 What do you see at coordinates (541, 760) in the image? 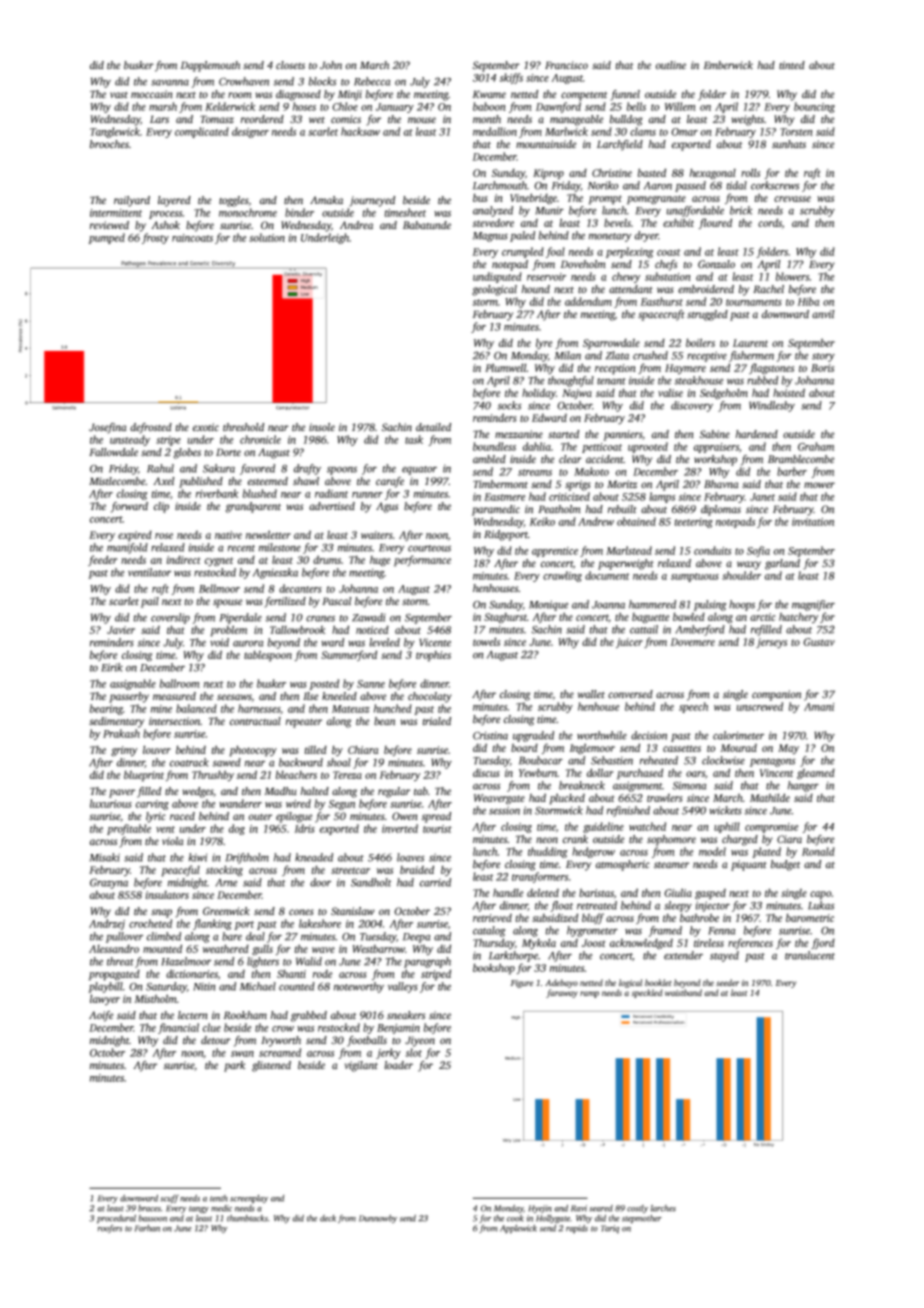
I see `Boubacar` at bounding box center [541, 760].
